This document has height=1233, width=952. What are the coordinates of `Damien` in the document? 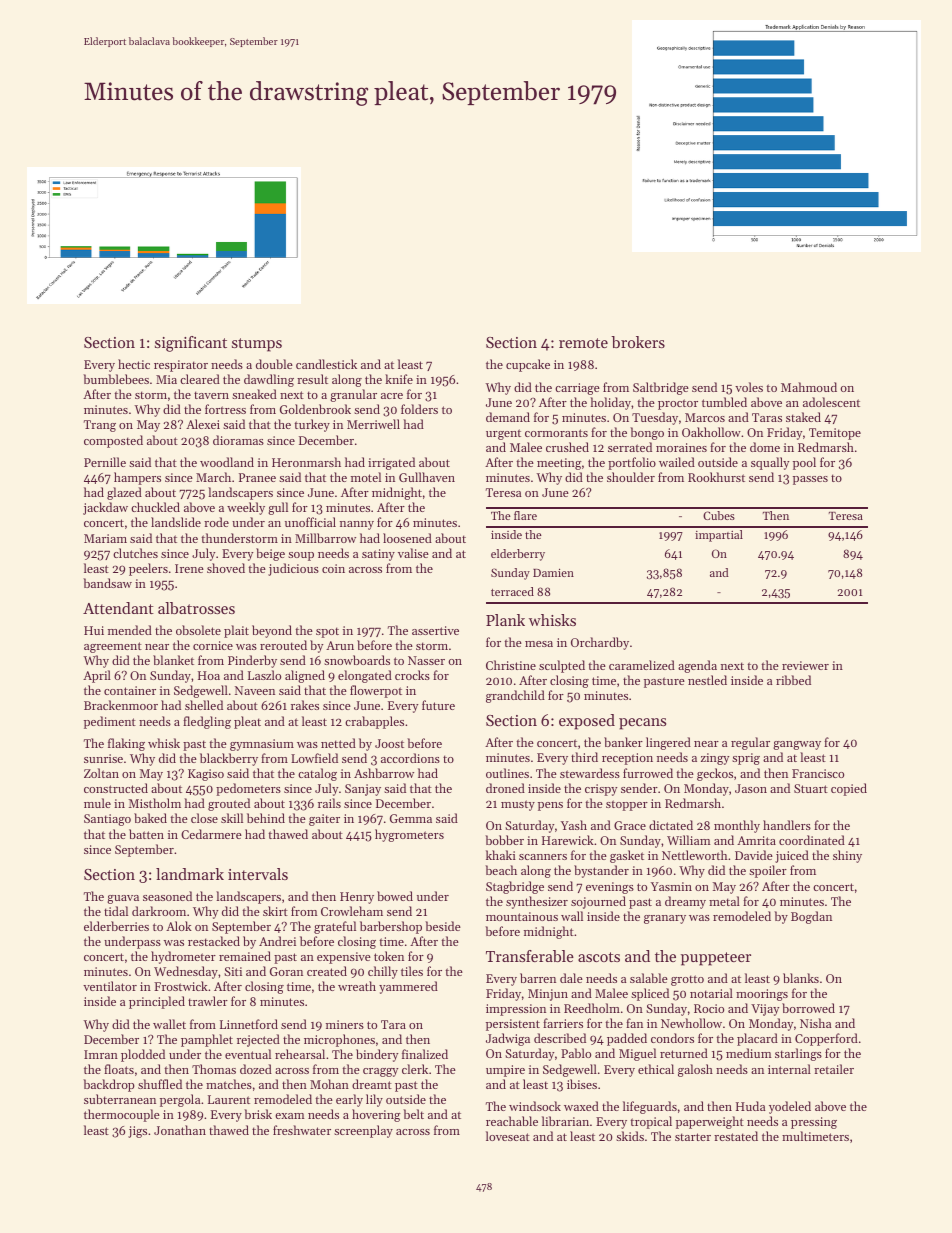 It's located at (553, 572).
